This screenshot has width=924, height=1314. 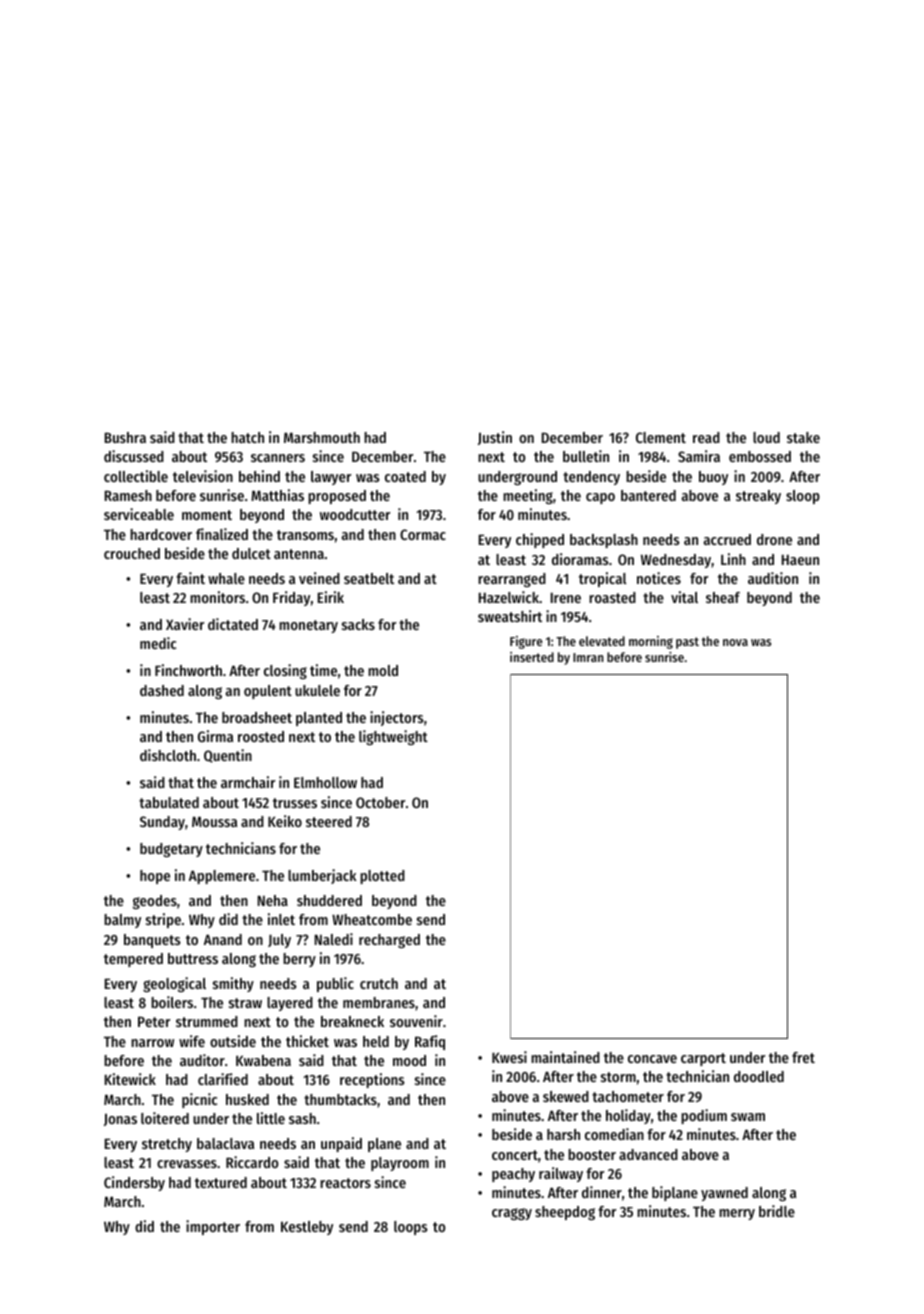 What do you see at coordinates (188, 670) in the screenshot?
I see `Finchworth` at bounding box center [188, 670].
